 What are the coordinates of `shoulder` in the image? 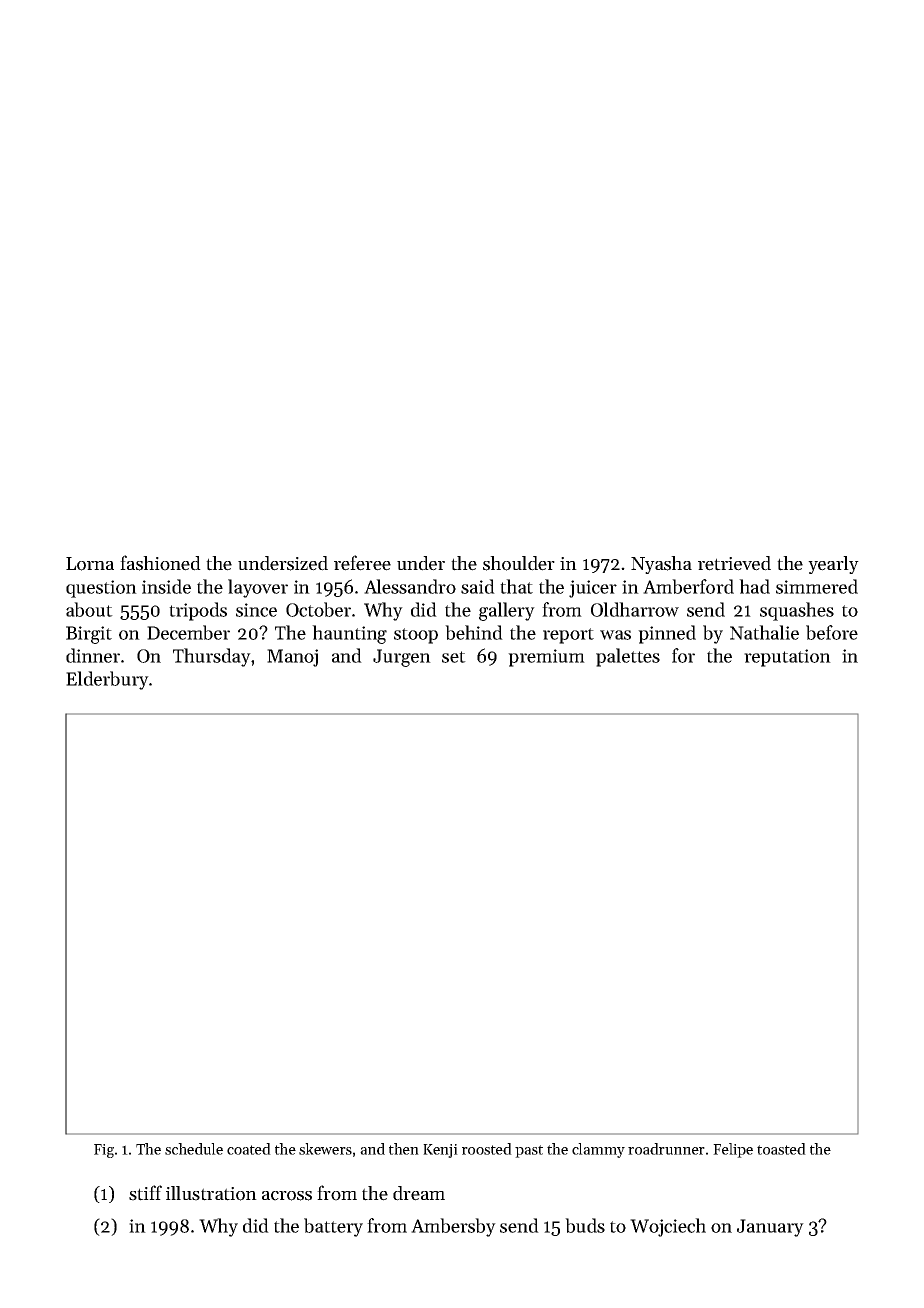 It's located at (519, 563).
